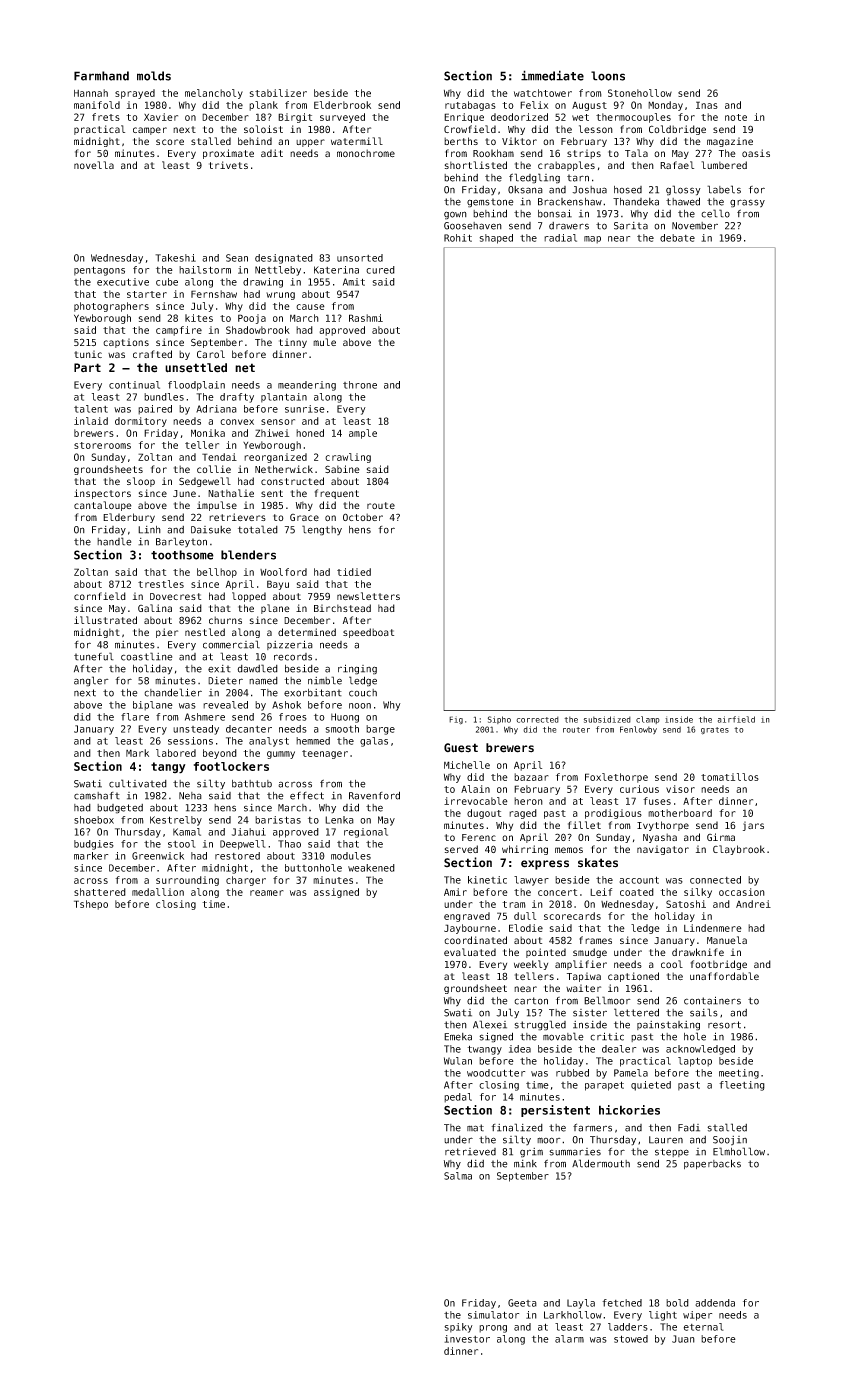  I want to click on Geeta, so click(522, 1303).
